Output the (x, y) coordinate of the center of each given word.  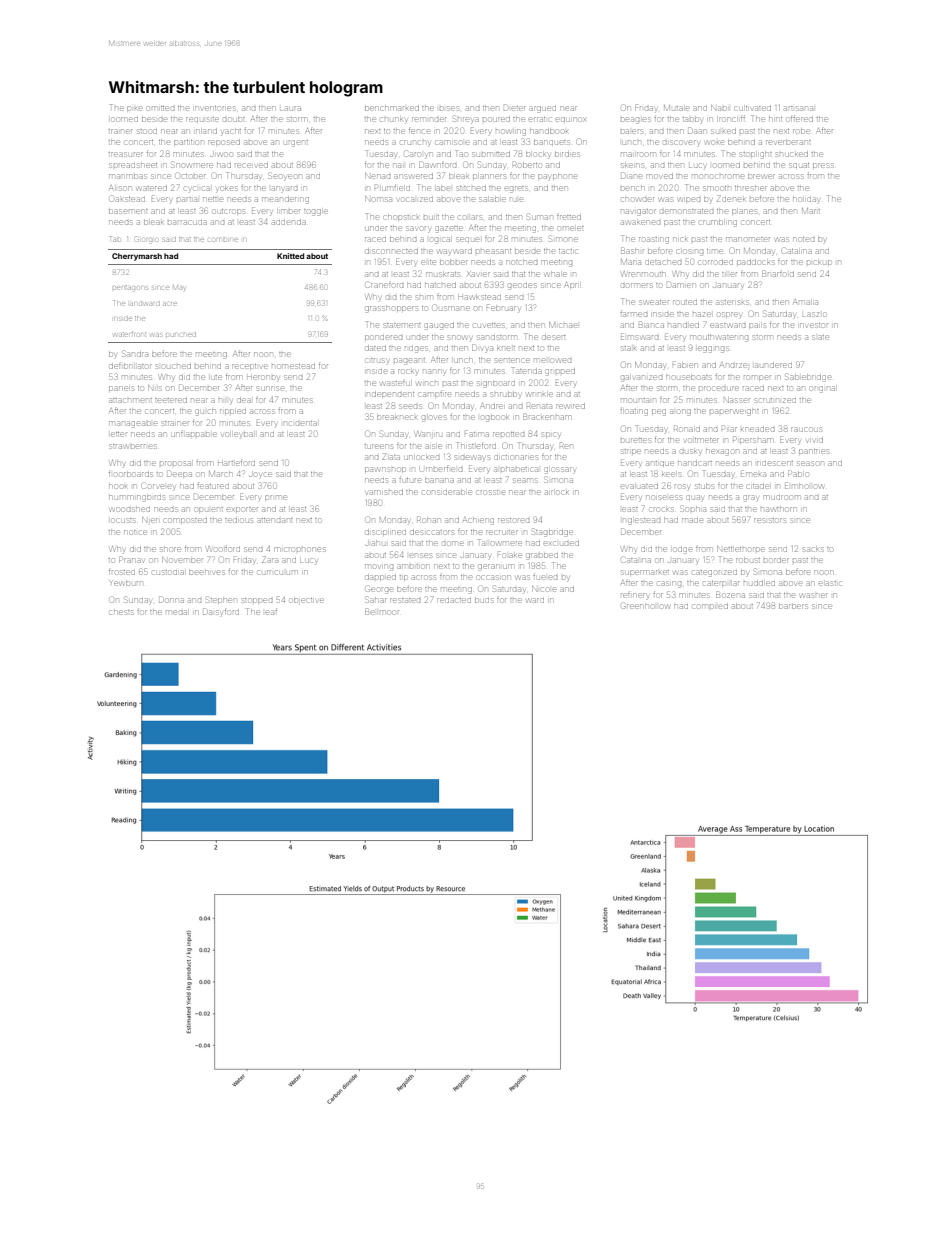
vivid (815, 440)
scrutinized (775, 400)
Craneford (384, 285)
